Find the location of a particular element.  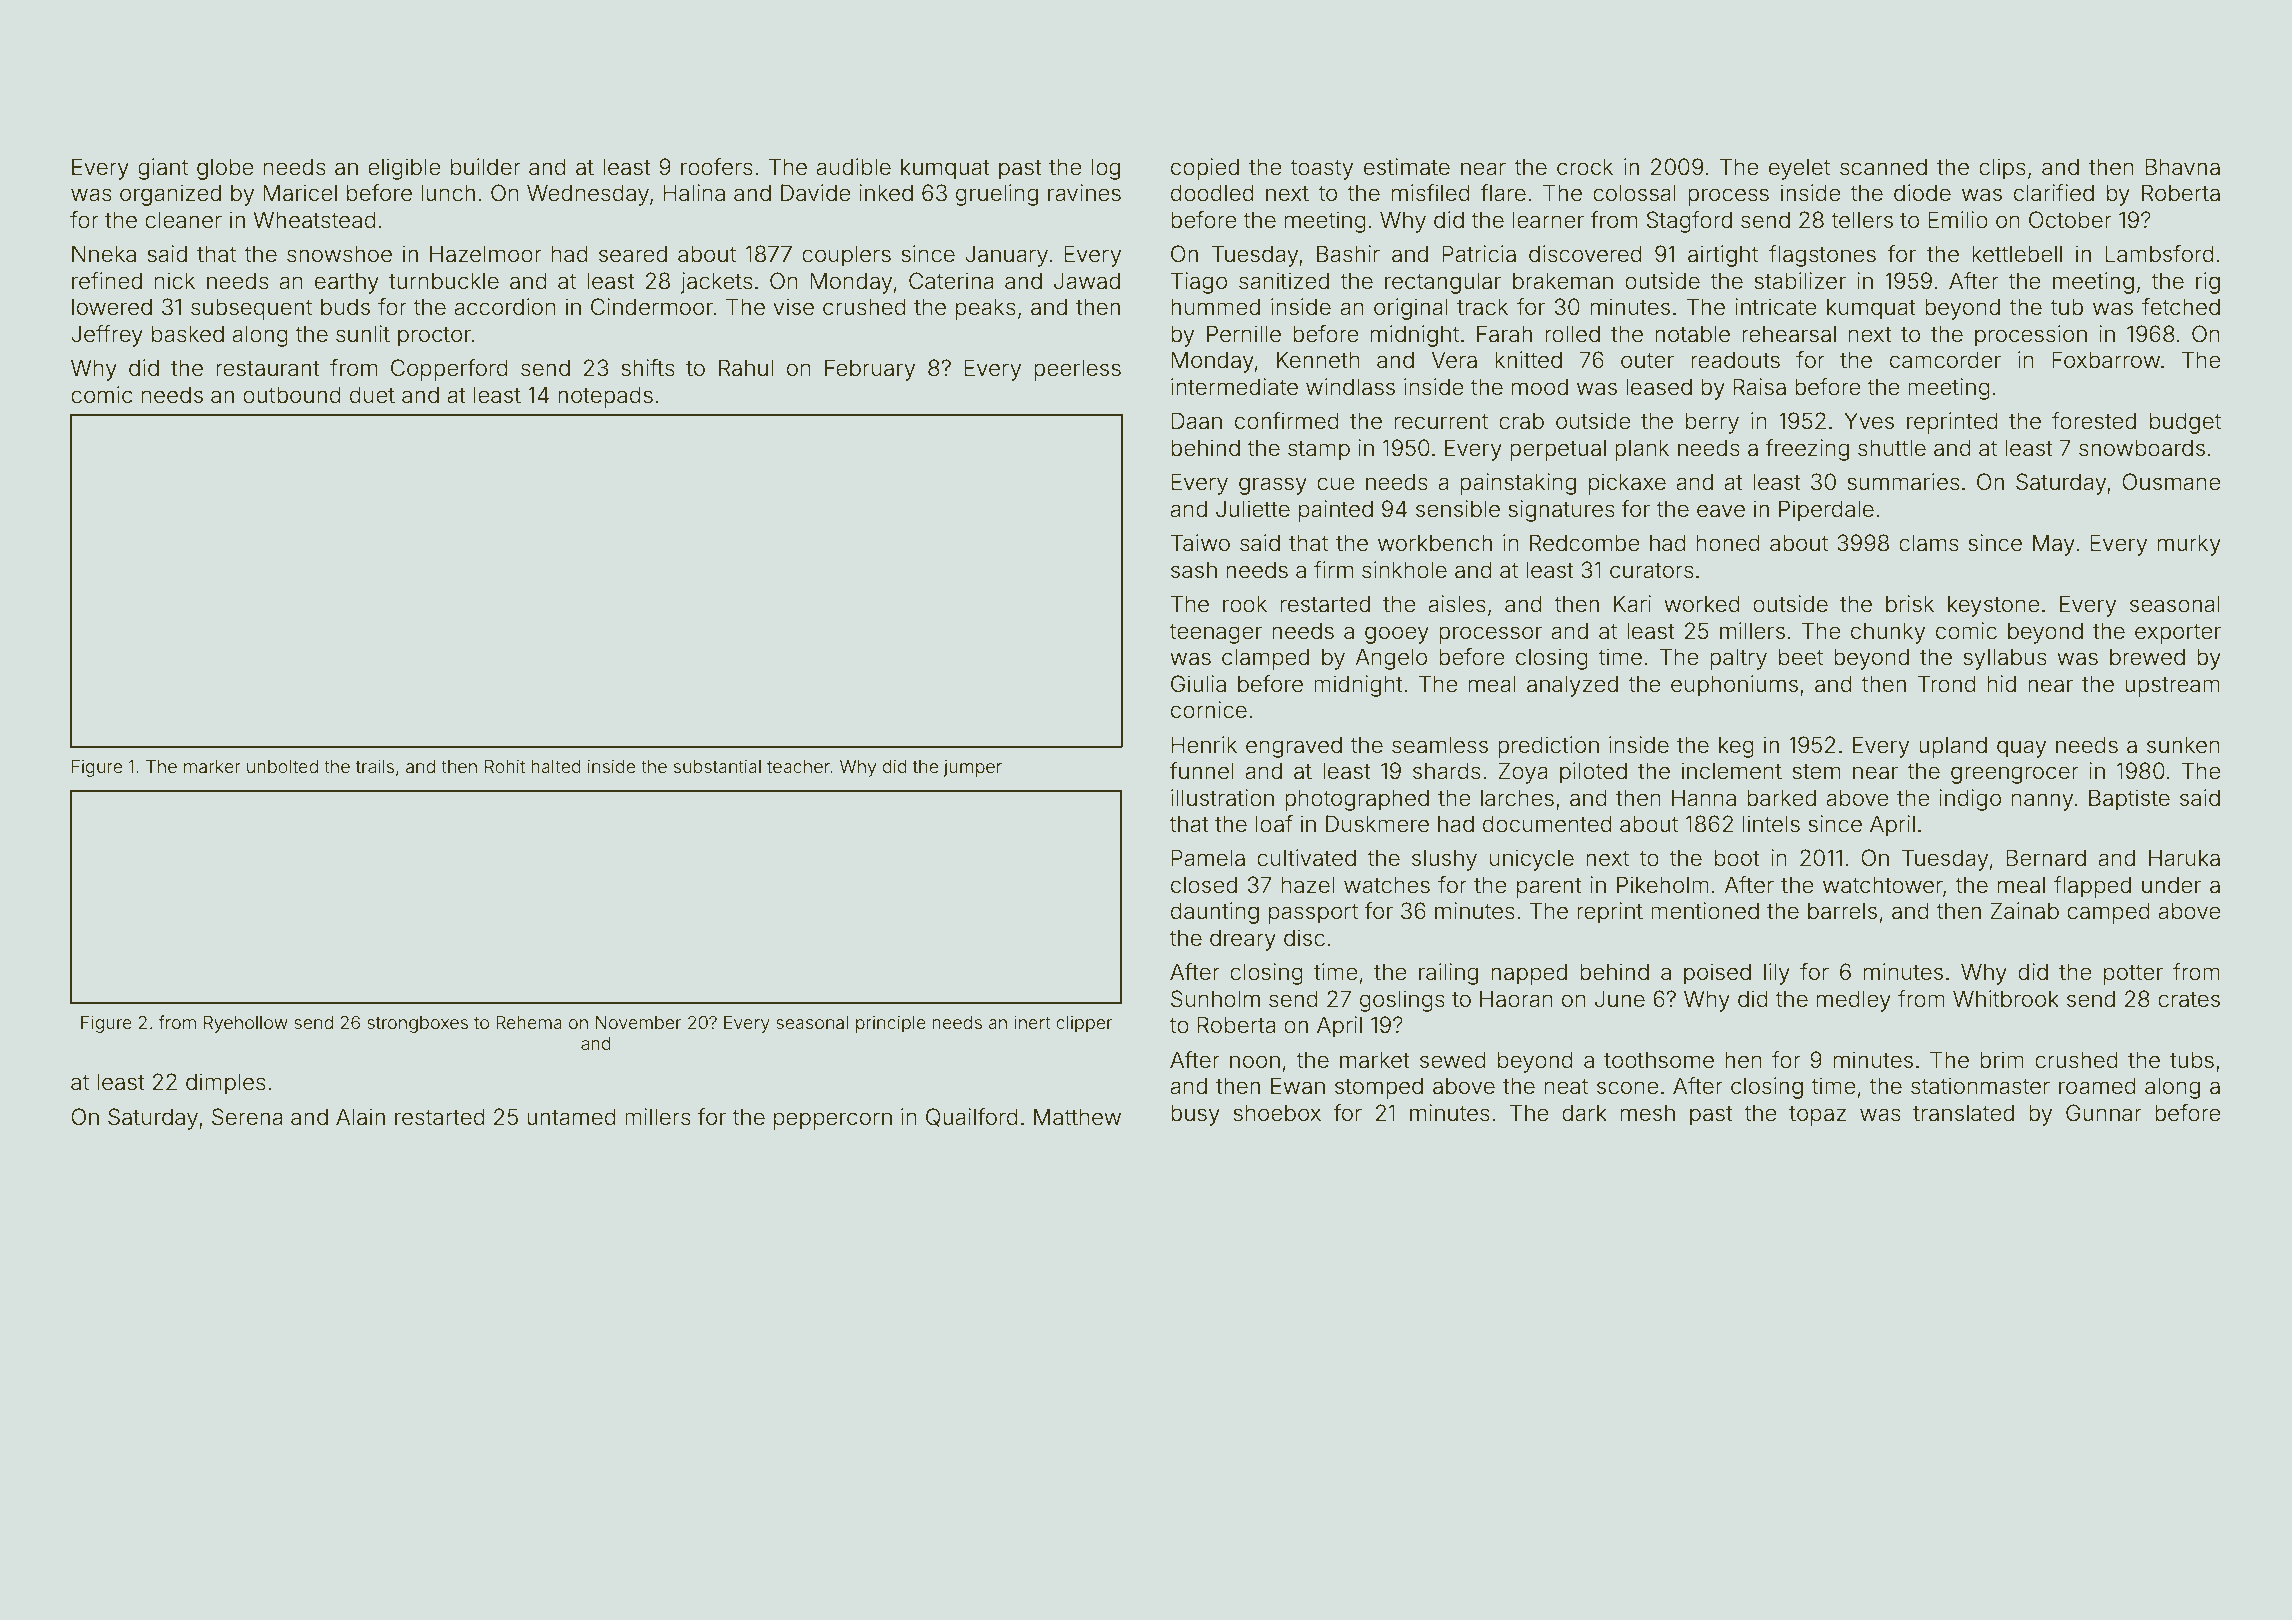

hid is located at coordinates (2002, 684).
